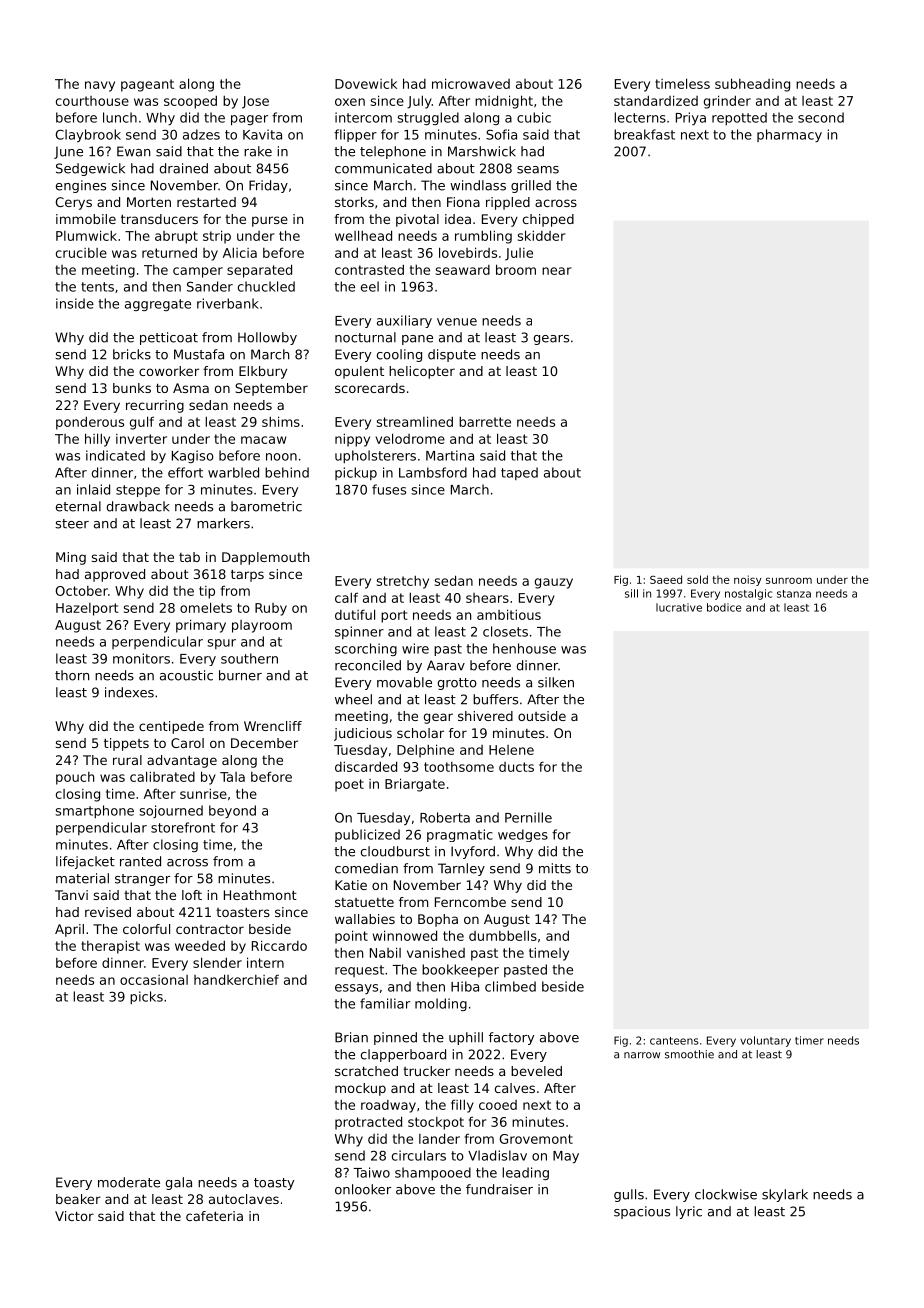 The image size is (924, 1308). I want to click on tarps, so click(247, 576).
